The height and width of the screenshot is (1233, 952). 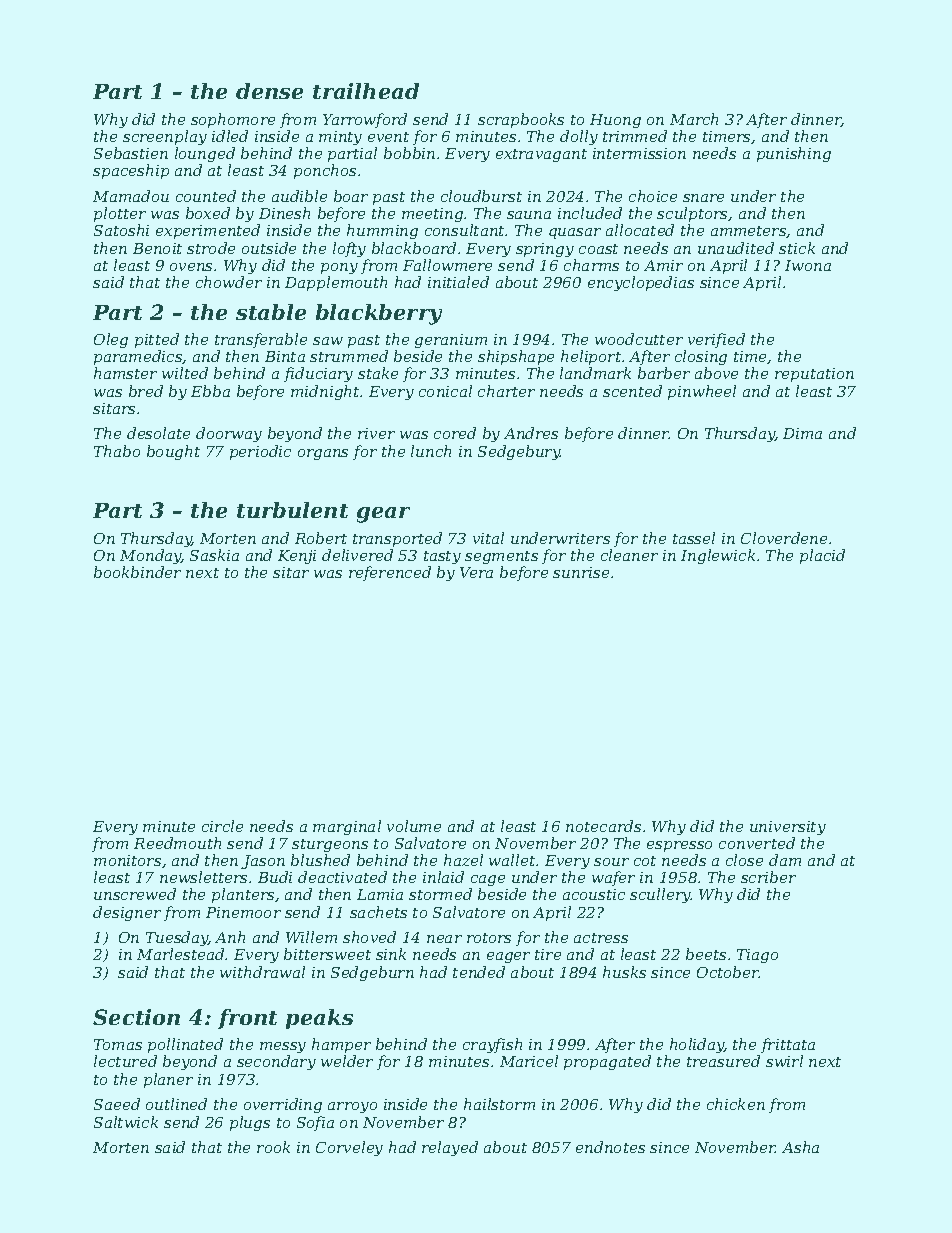 What do you see at coordinates (694, 538) in the screenshot?
I see `tassel` at bounding box center [694, 538].
